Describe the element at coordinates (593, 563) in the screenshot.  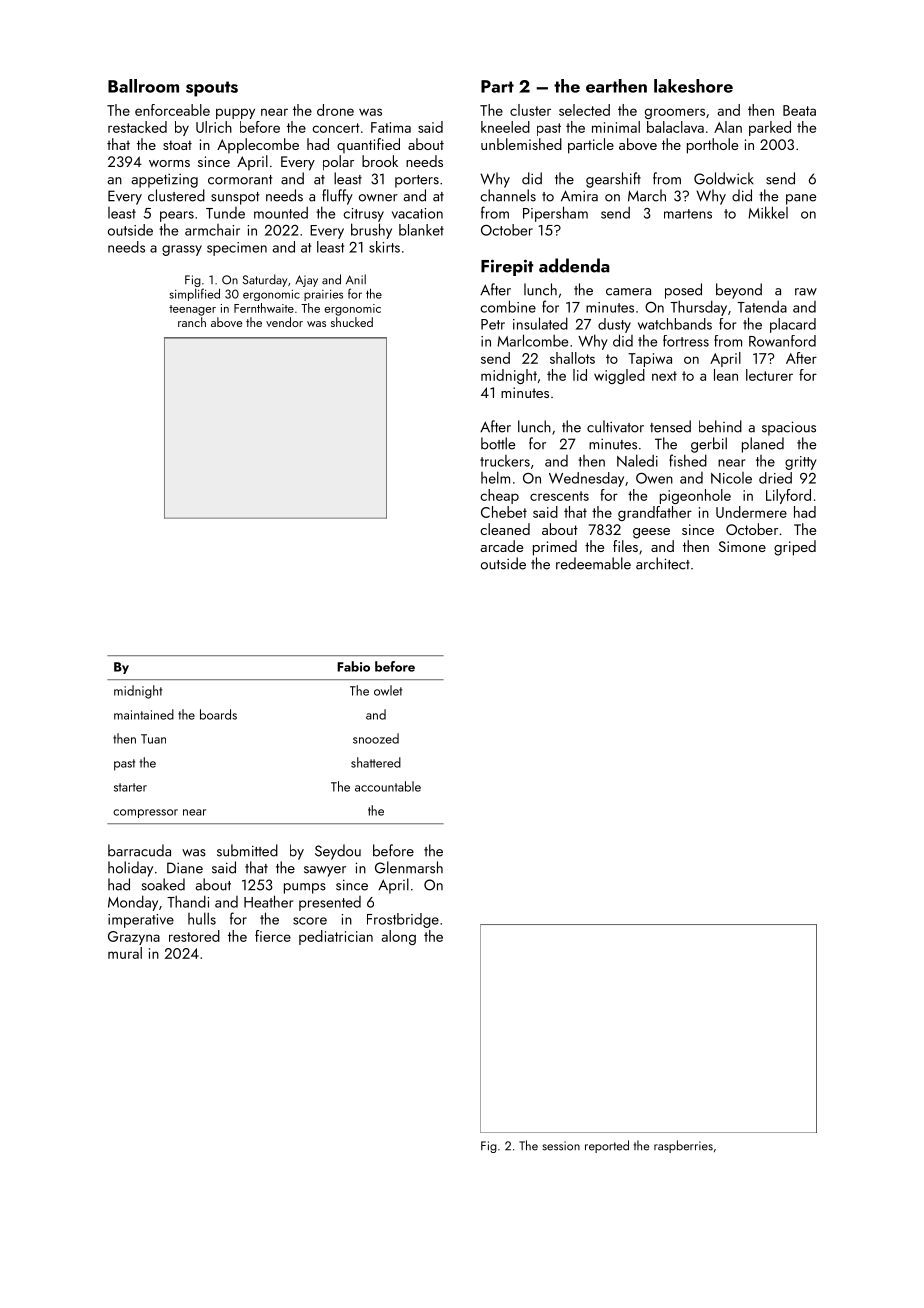
I see `redeemable` at that location.
